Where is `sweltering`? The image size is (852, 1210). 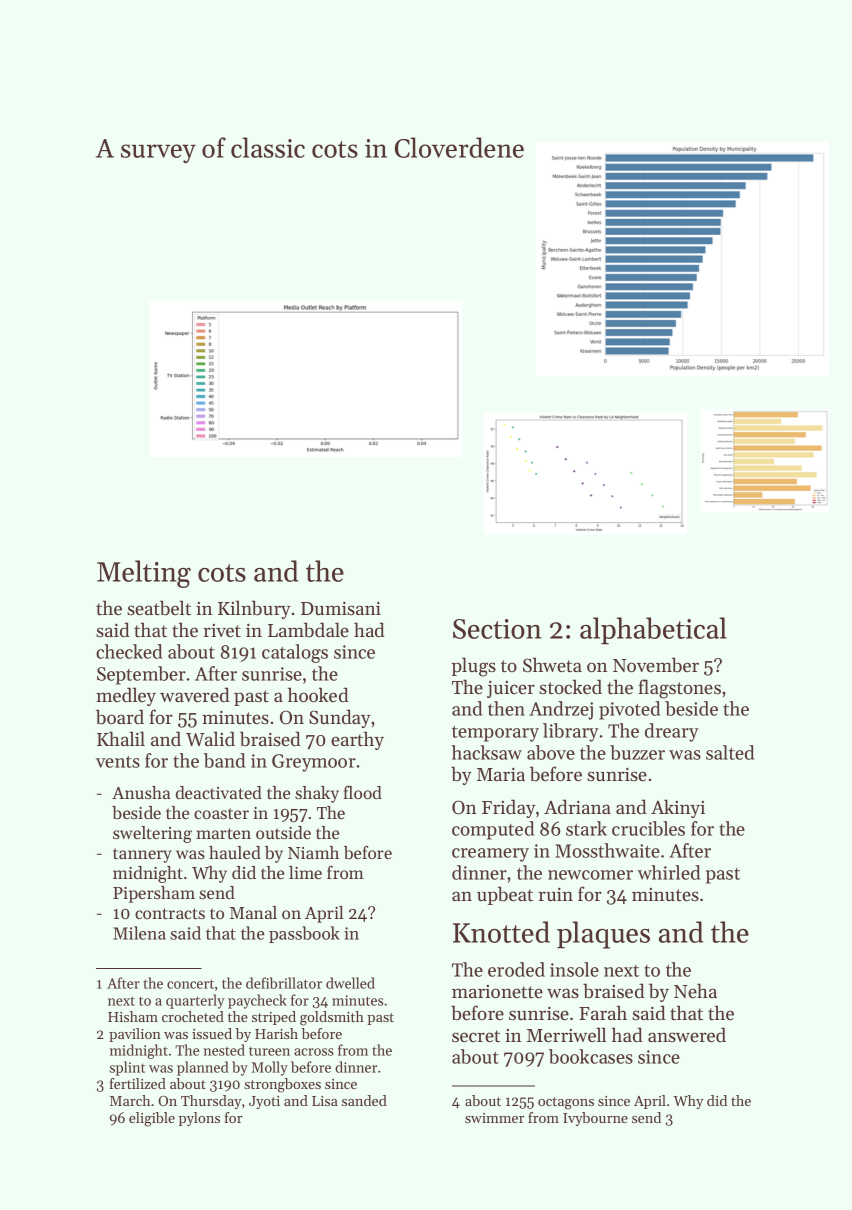
sweltering is located at coordinates (152, 834).
